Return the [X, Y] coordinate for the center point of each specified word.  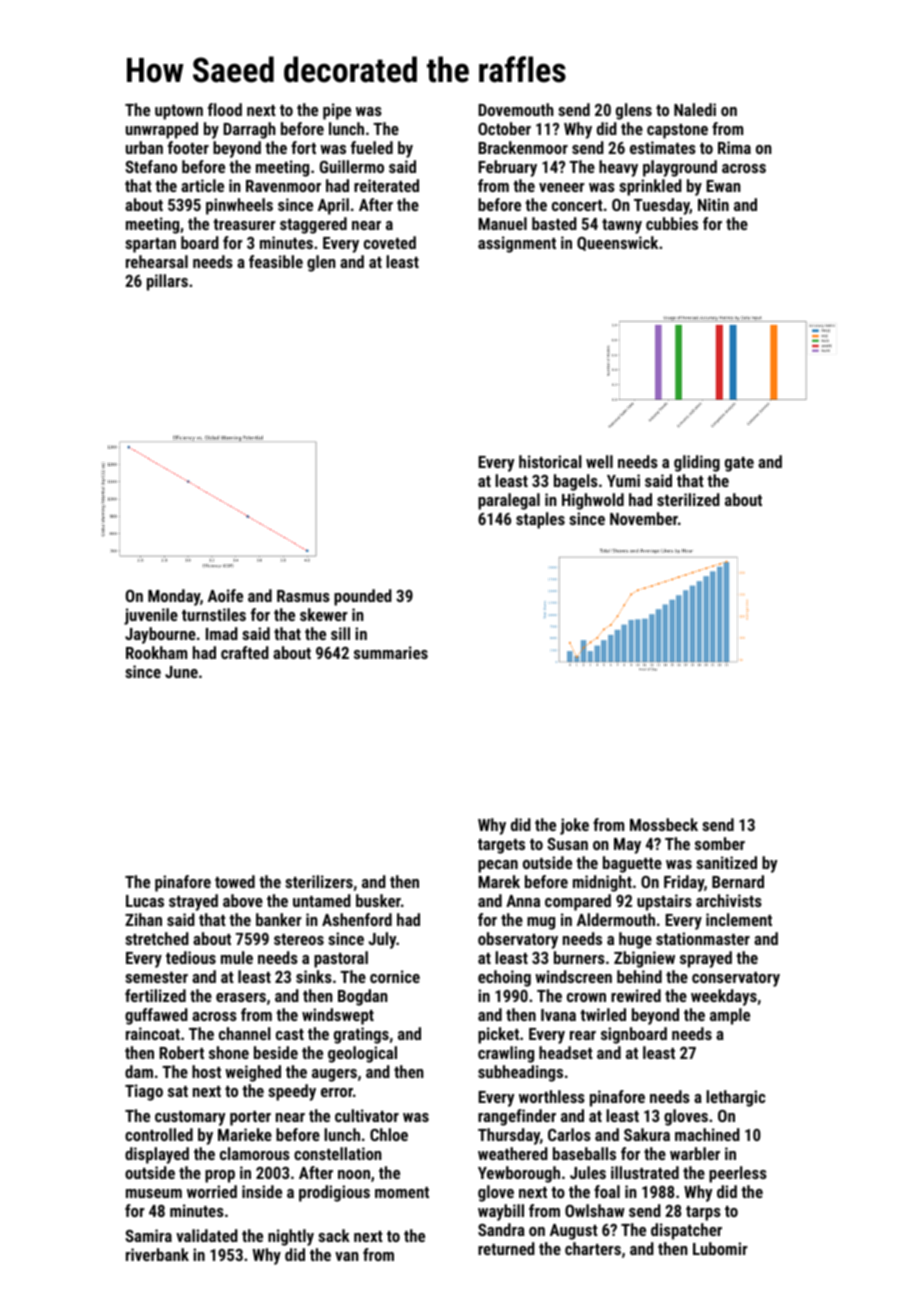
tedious [191, 957]
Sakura [647, 1134]
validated [207, 1235]
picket [498, 1035]
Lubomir [720, 1248]
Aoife [225, 595]
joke [574, 826]
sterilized [688, 499]
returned [506, 1248]
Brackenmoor [523, 147]
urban [144, 147]
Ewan [723, 186]
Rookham [156, 652]
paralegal [509, 501]
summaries [391, 652]
